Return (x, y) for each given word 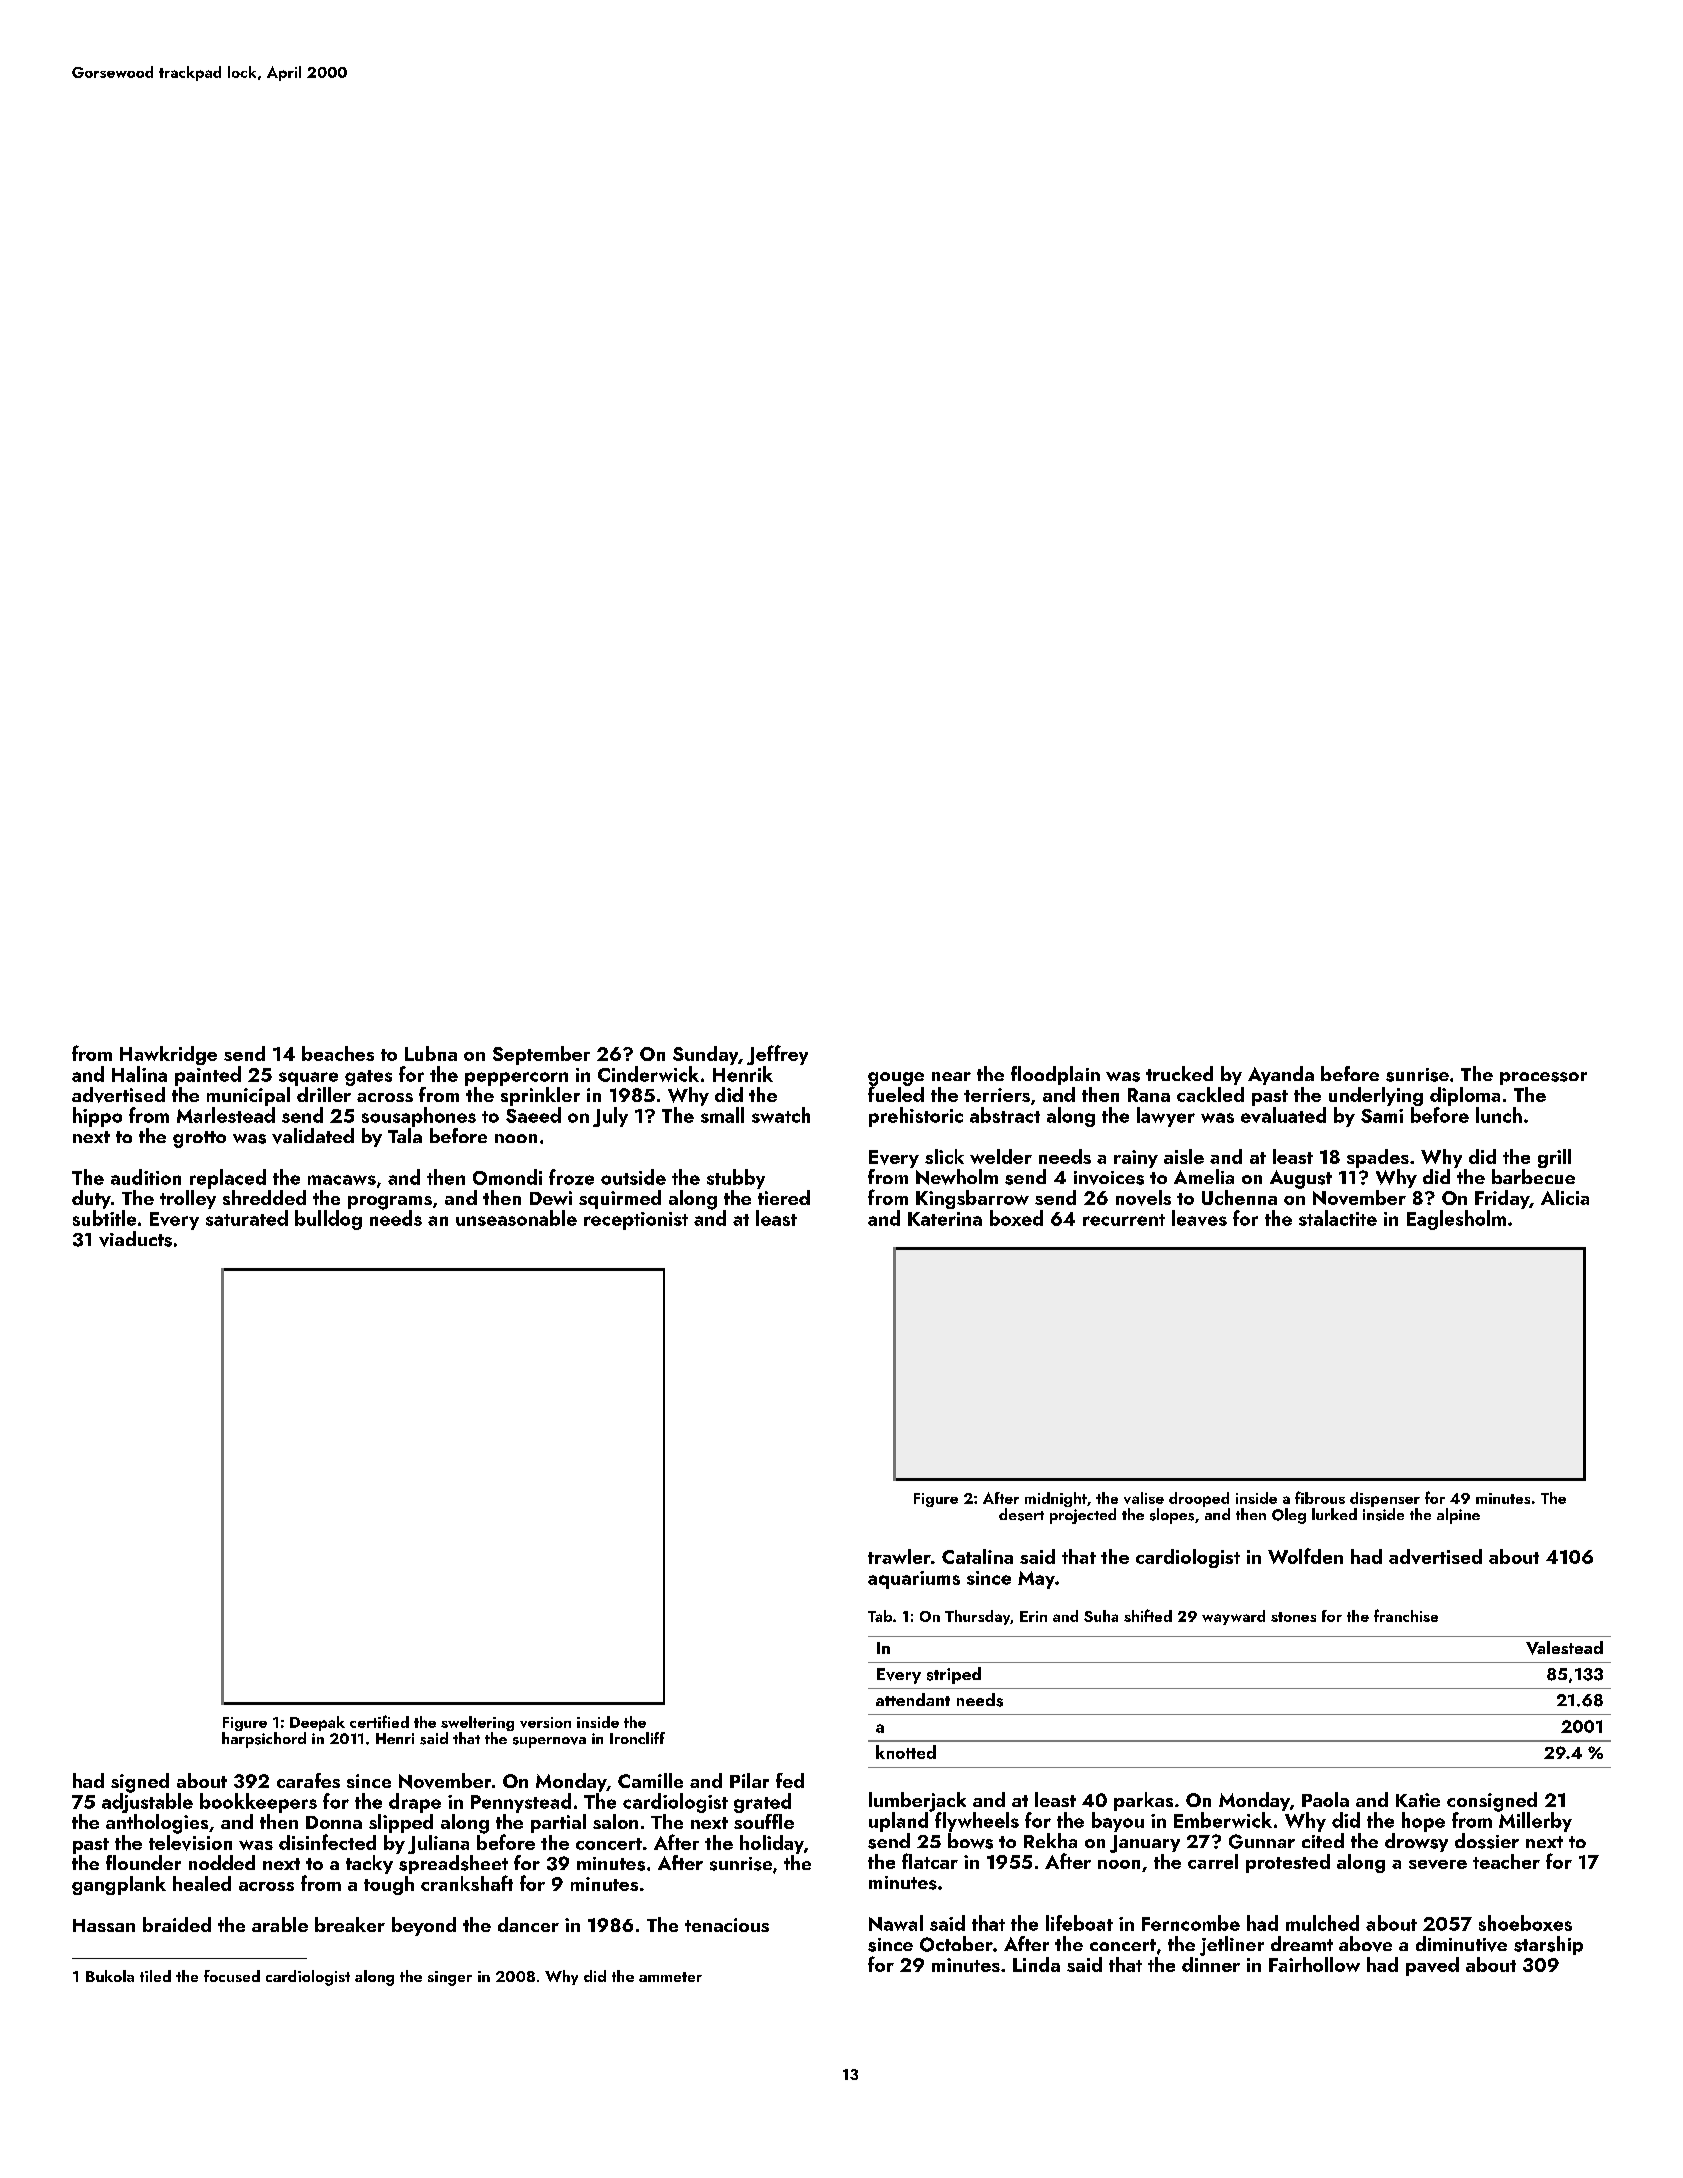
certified (379, 1721)
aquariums (914, 1580)
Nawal (896, 1923)
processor (1543, 1078)
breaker (350, 1924)
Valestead (1564, 1648)
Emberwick (1223, 1820)
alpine (1458, 1516)
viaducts (135, 1239)
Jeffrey (777, 1055)
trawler (899, 1556)
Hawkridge (168, 1055)
